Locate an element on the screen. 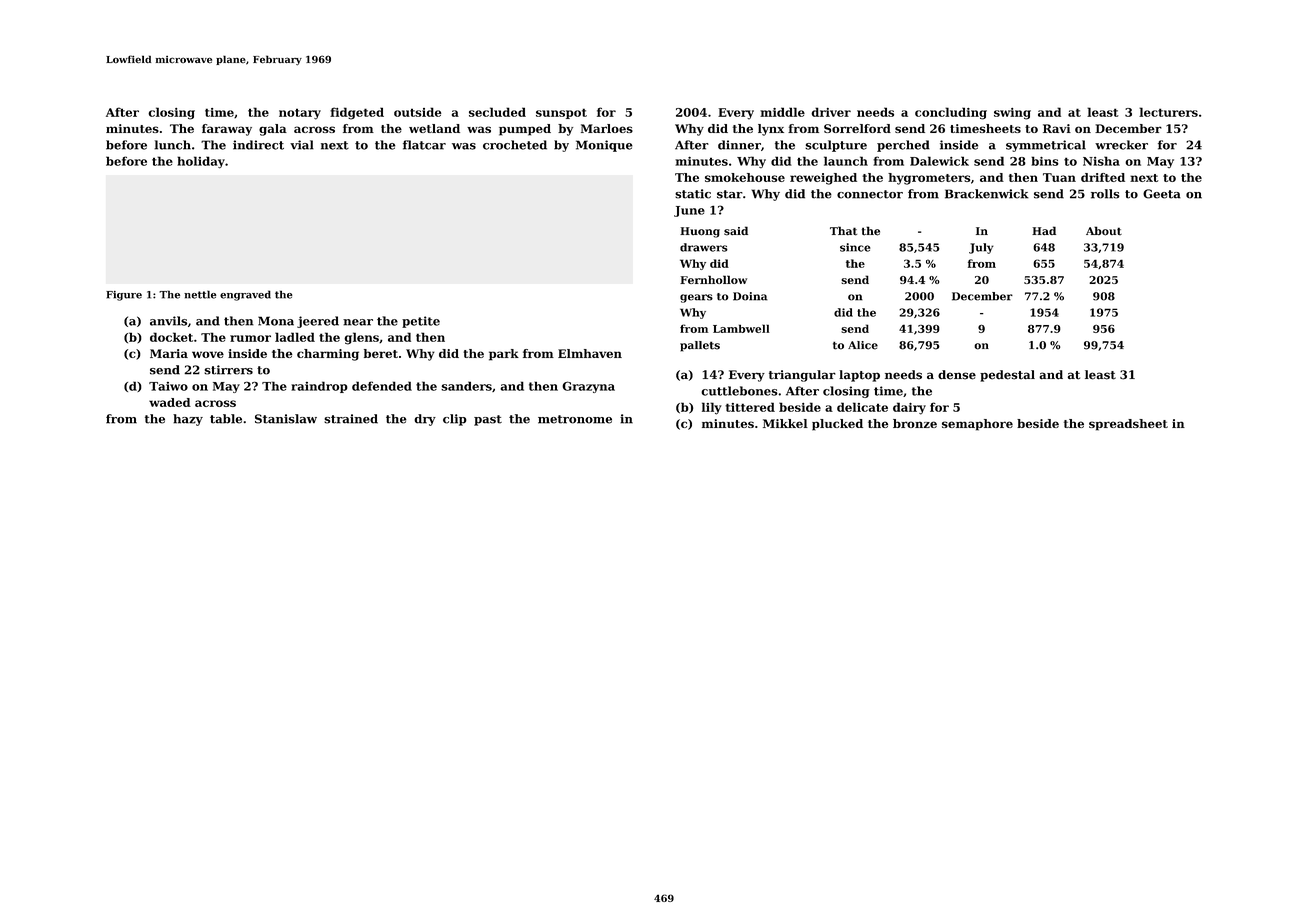 The width and height of the screenshot is (1308, 924). Lambwell is located at coordinates (741, 328).
